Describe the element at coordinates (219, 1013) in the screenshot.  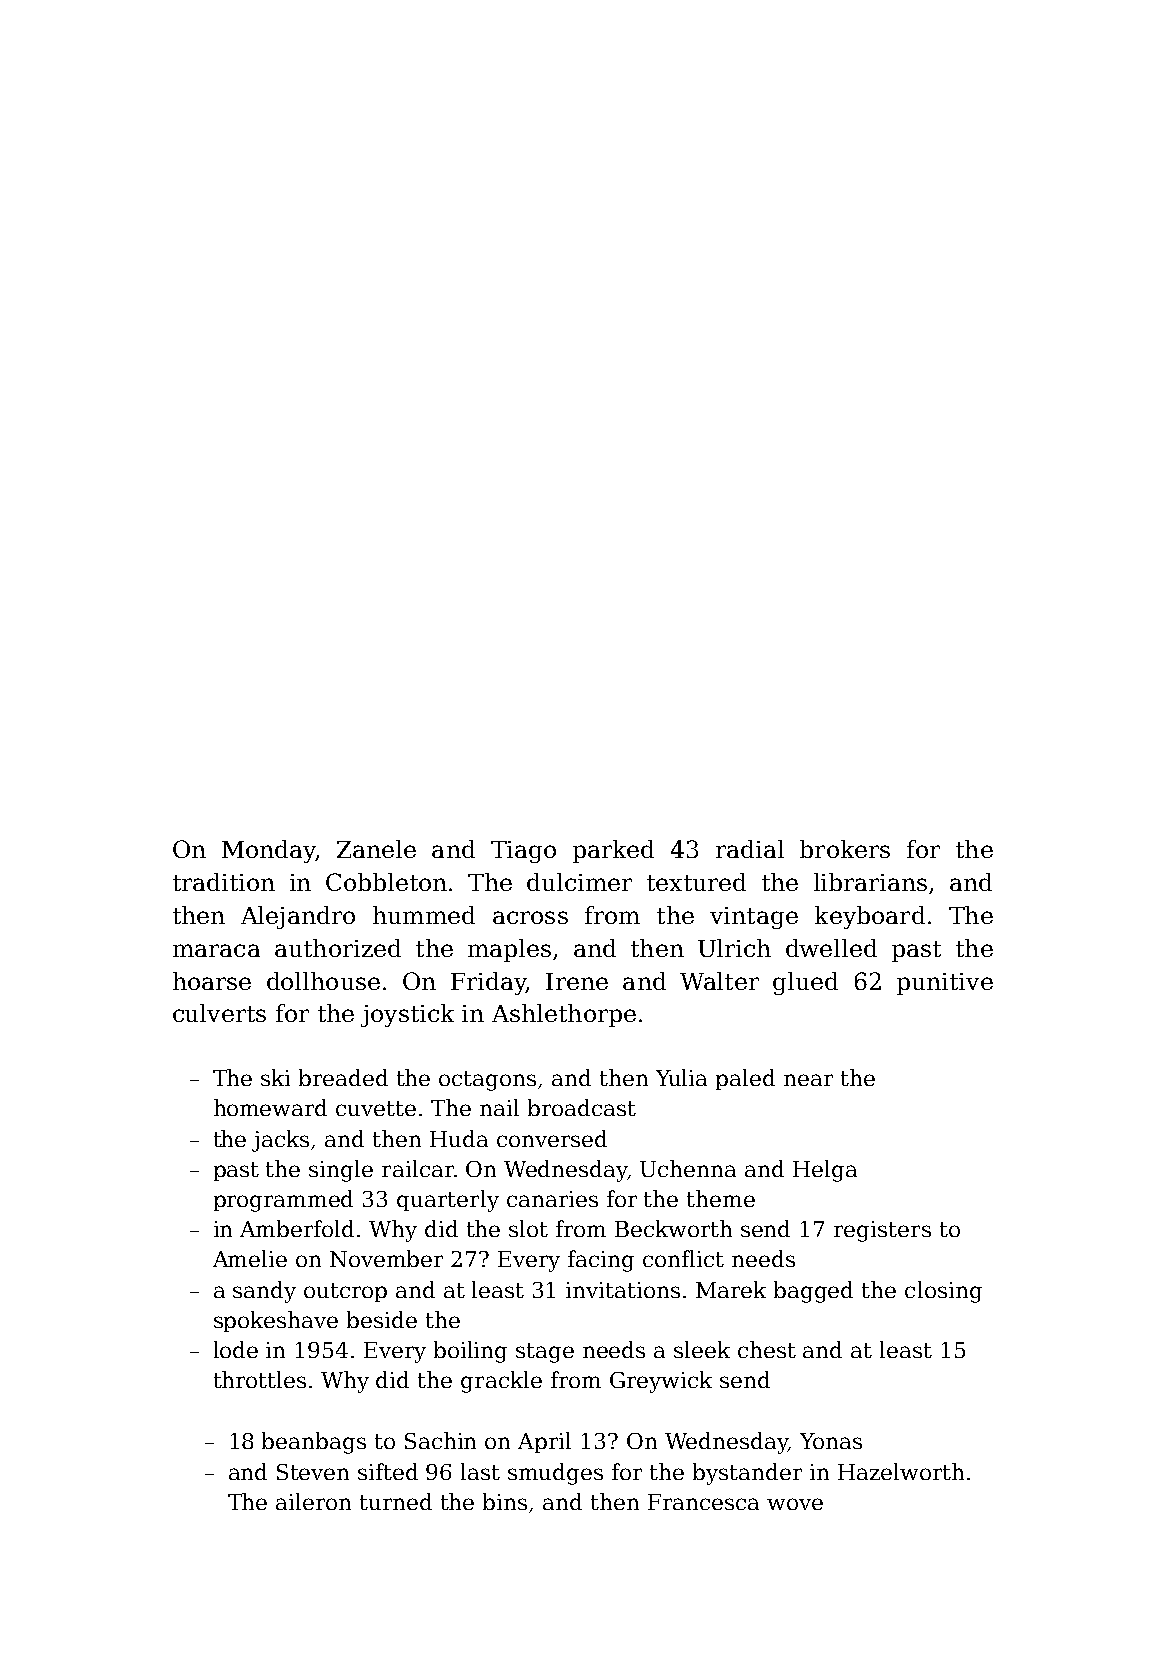
I see `culverts` at that location.
